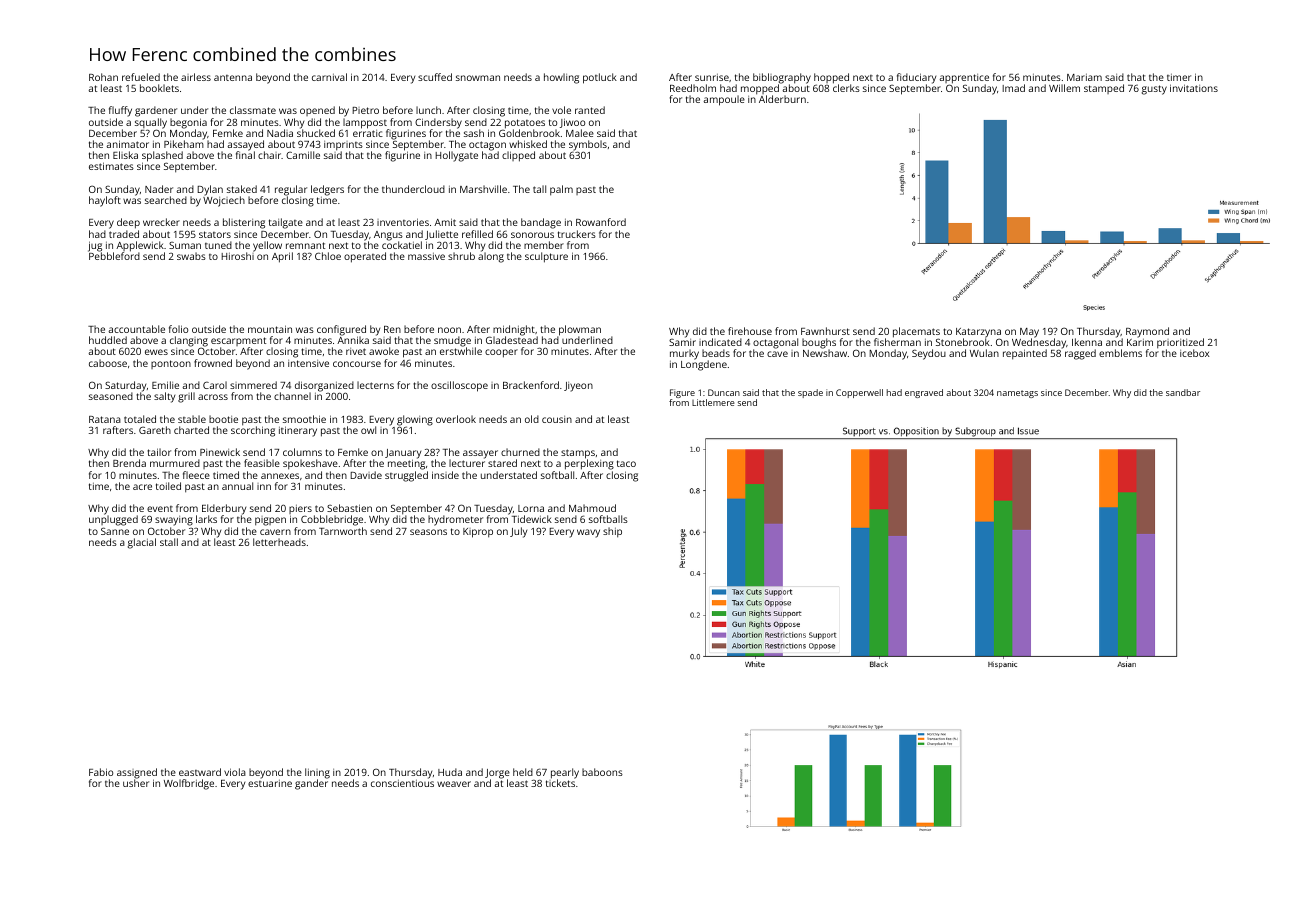 This screenshot has height=924, width=1308. I want to click on baboons, so click(602, 772).
